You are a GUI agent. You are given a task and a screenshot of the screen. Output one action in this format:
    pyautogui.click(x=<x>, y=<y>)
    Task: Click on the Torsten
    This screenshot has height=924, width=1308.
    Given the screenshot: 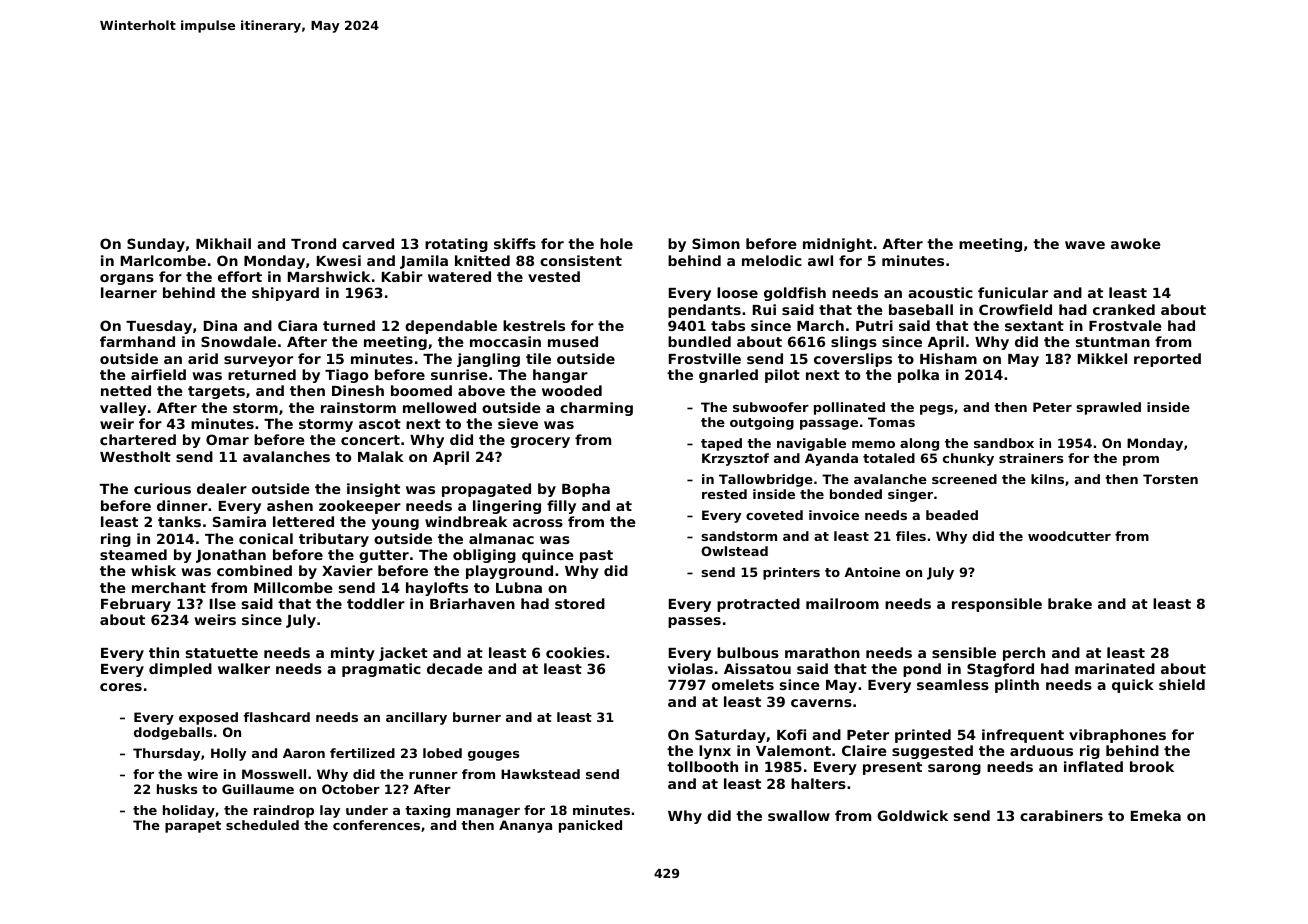 What is the action you would take?
    pyautogui.click(x=1170, y=479)
